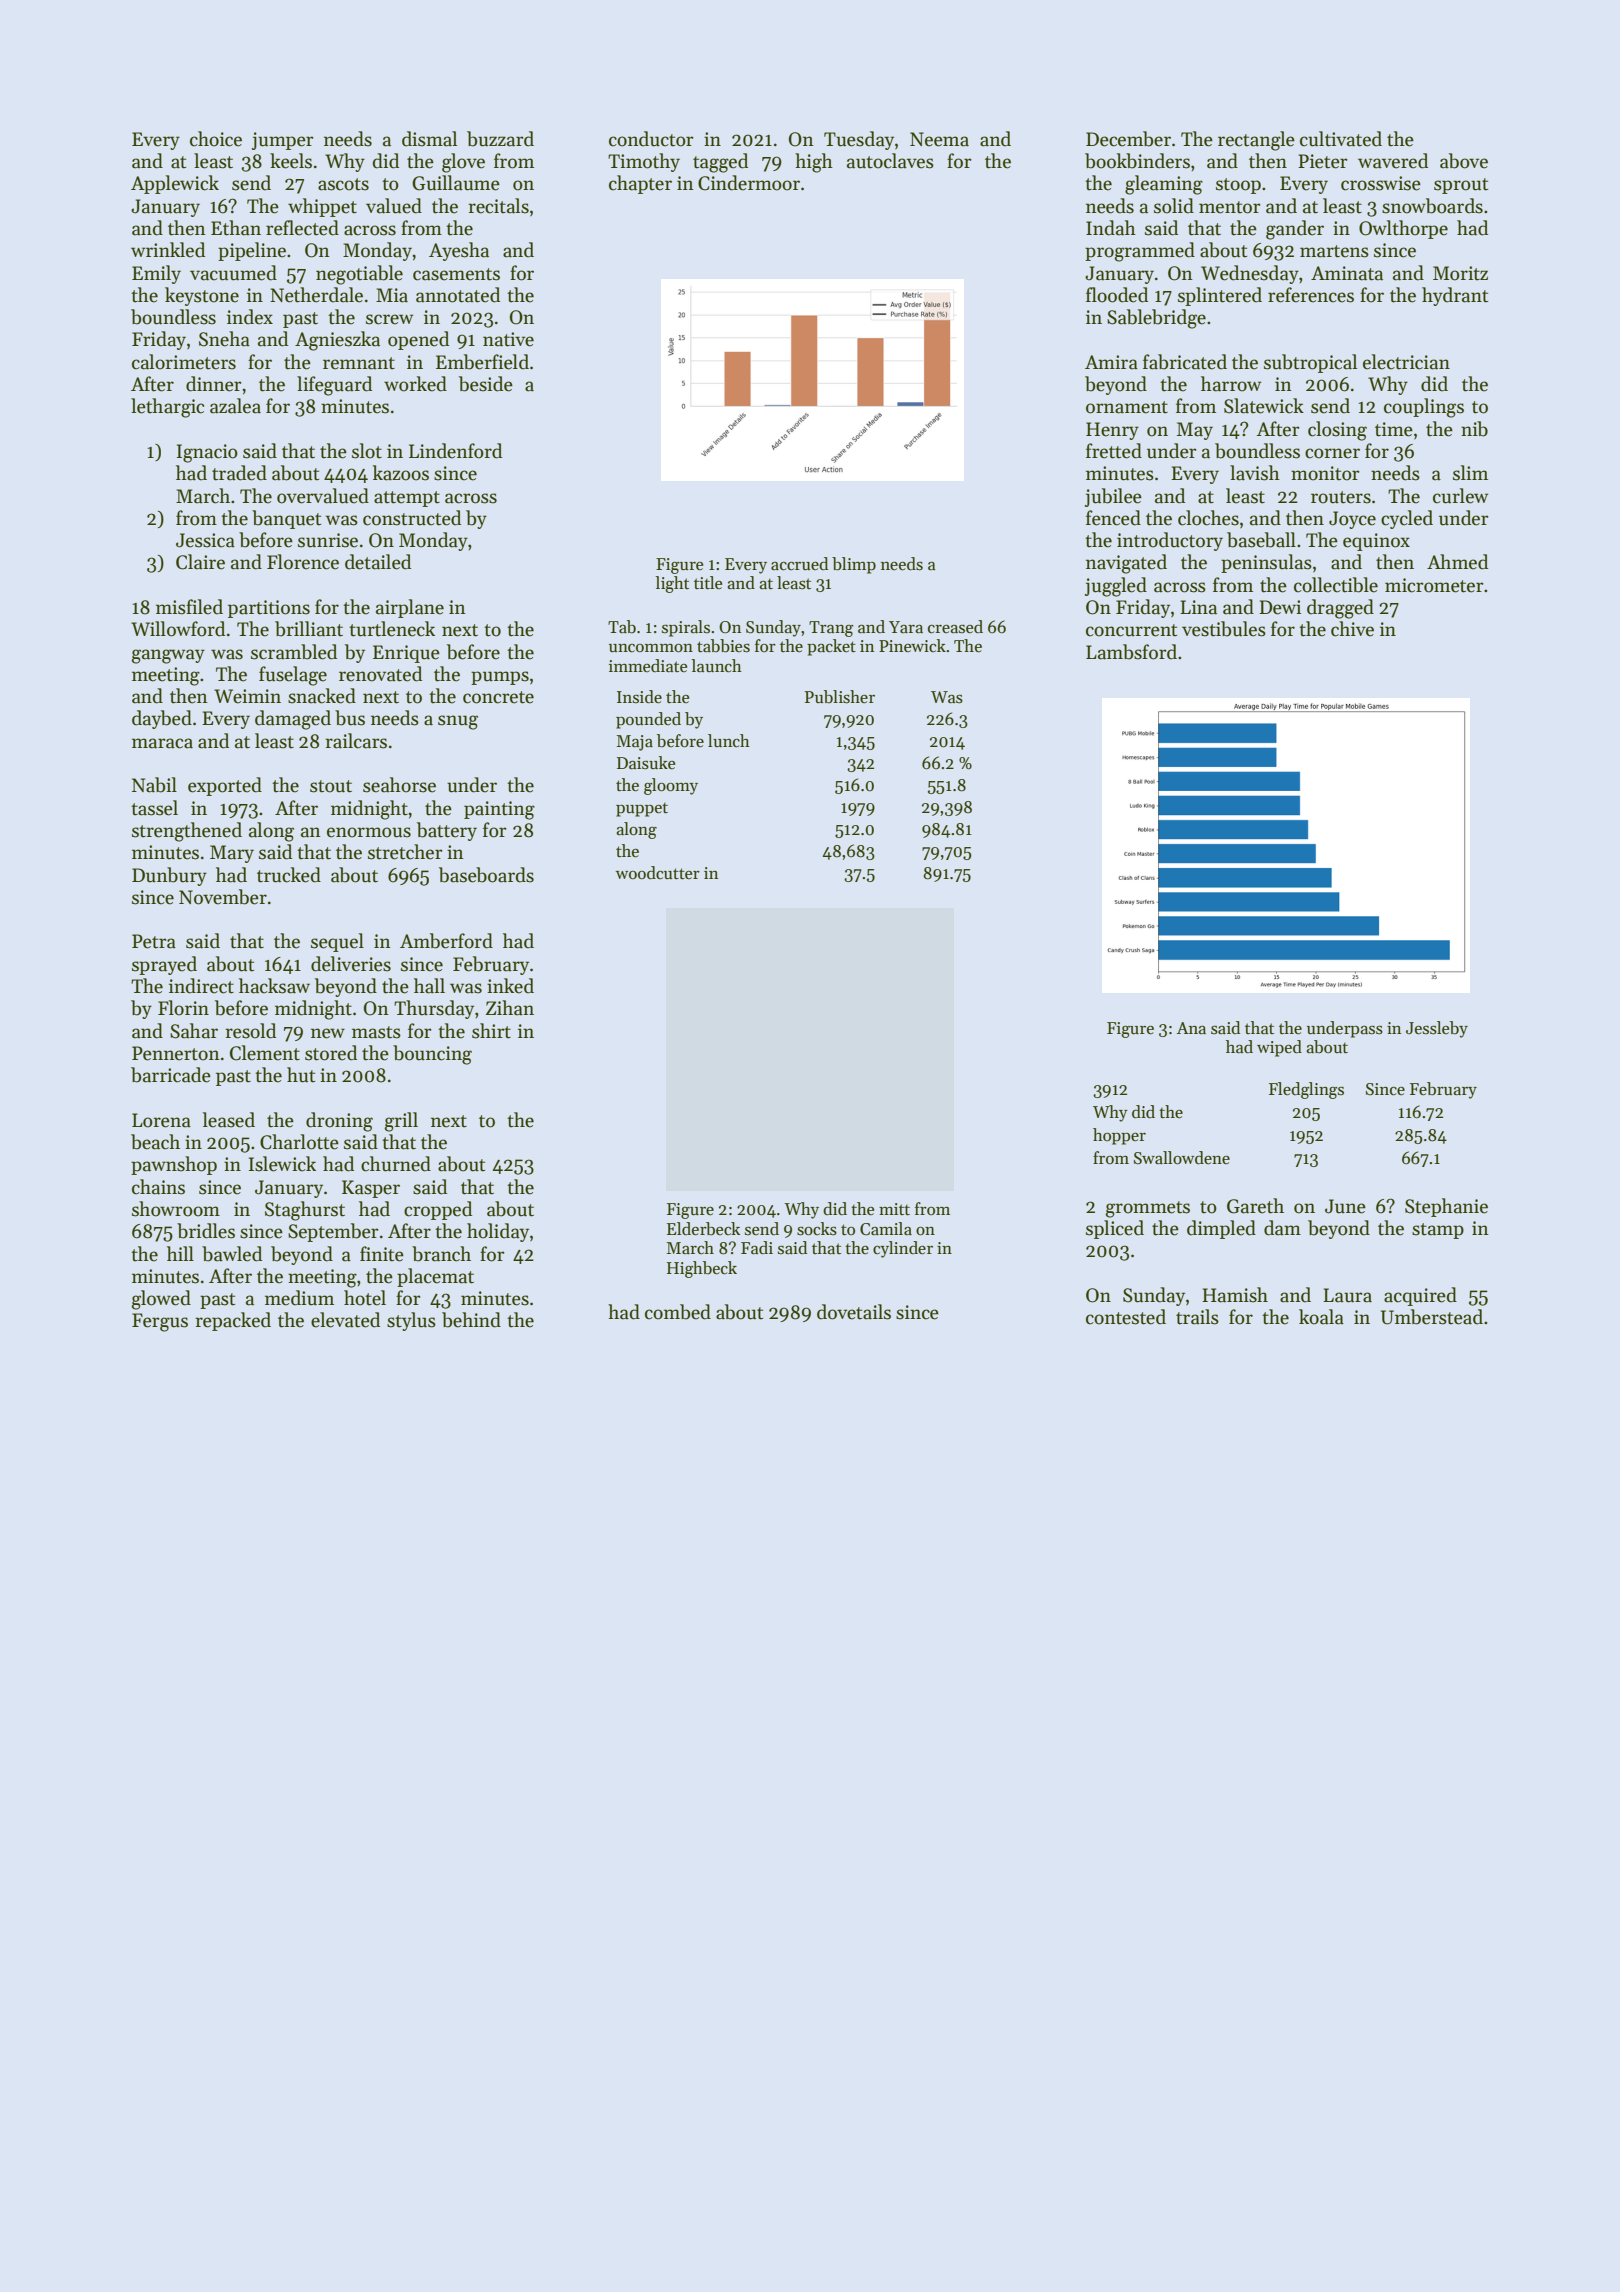  I want to click on Henry, so click(1112, 431).
